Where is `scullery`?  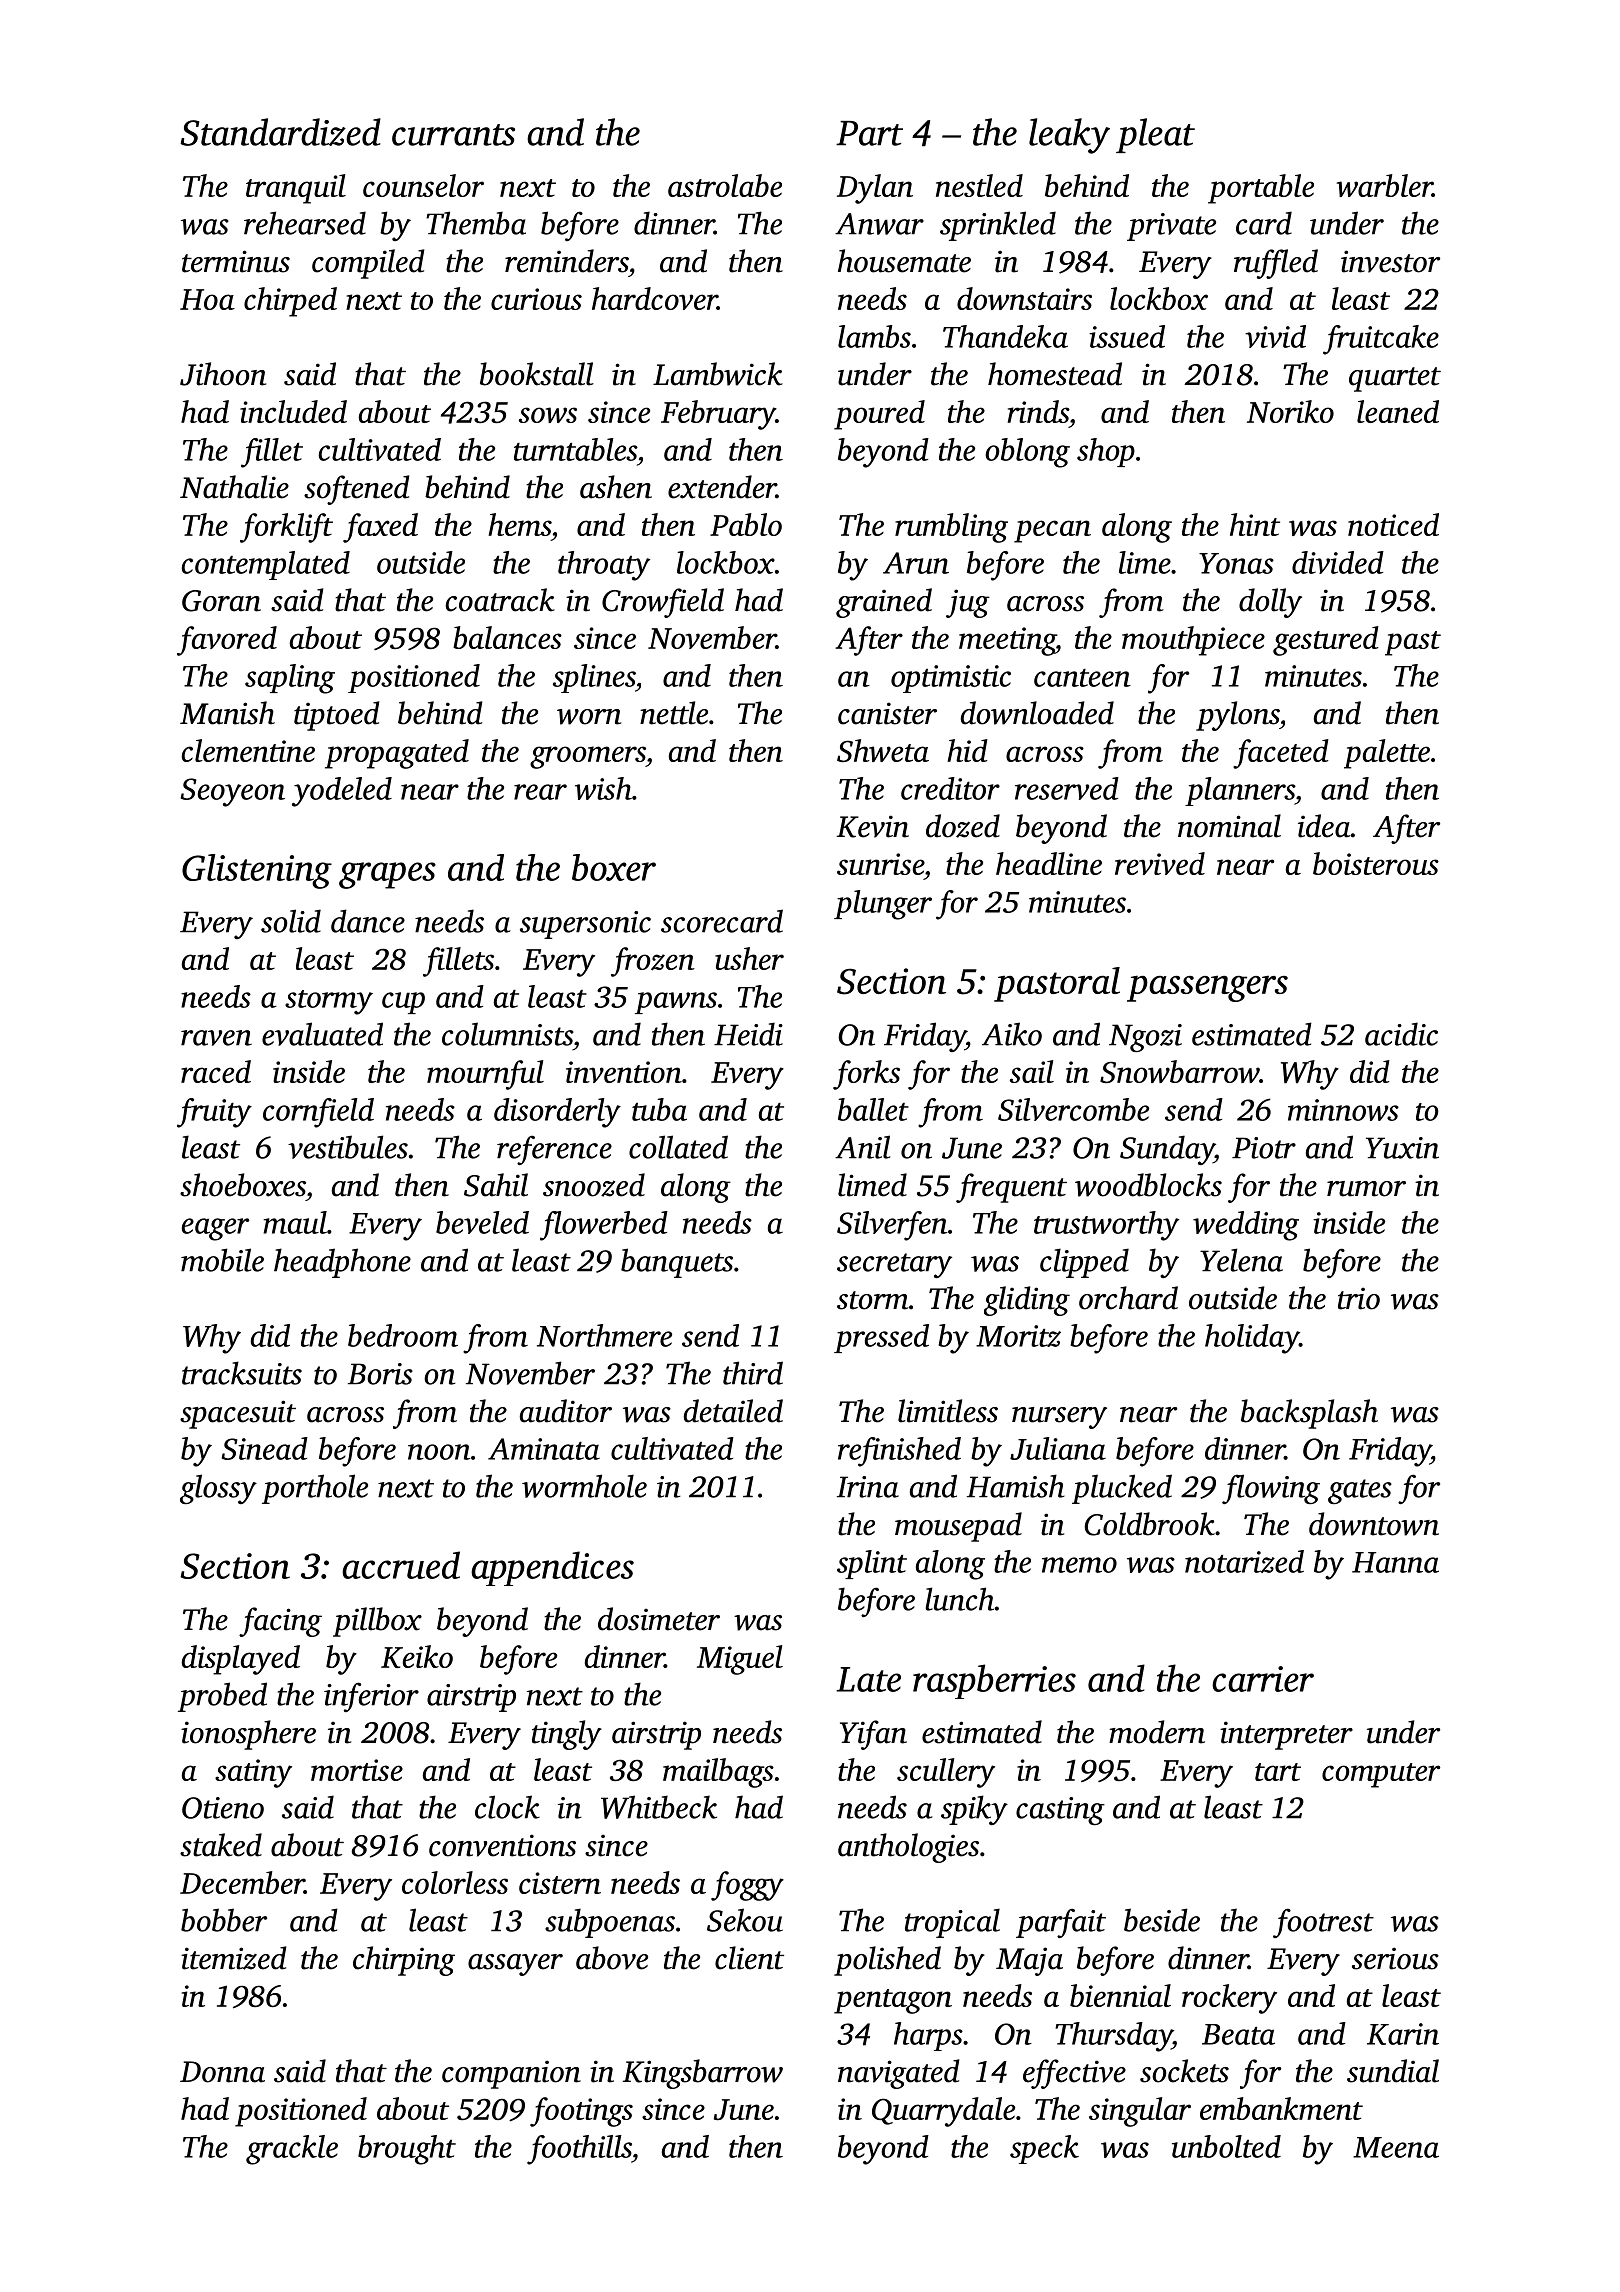
scullery is located at coordinates (946, 1773).
